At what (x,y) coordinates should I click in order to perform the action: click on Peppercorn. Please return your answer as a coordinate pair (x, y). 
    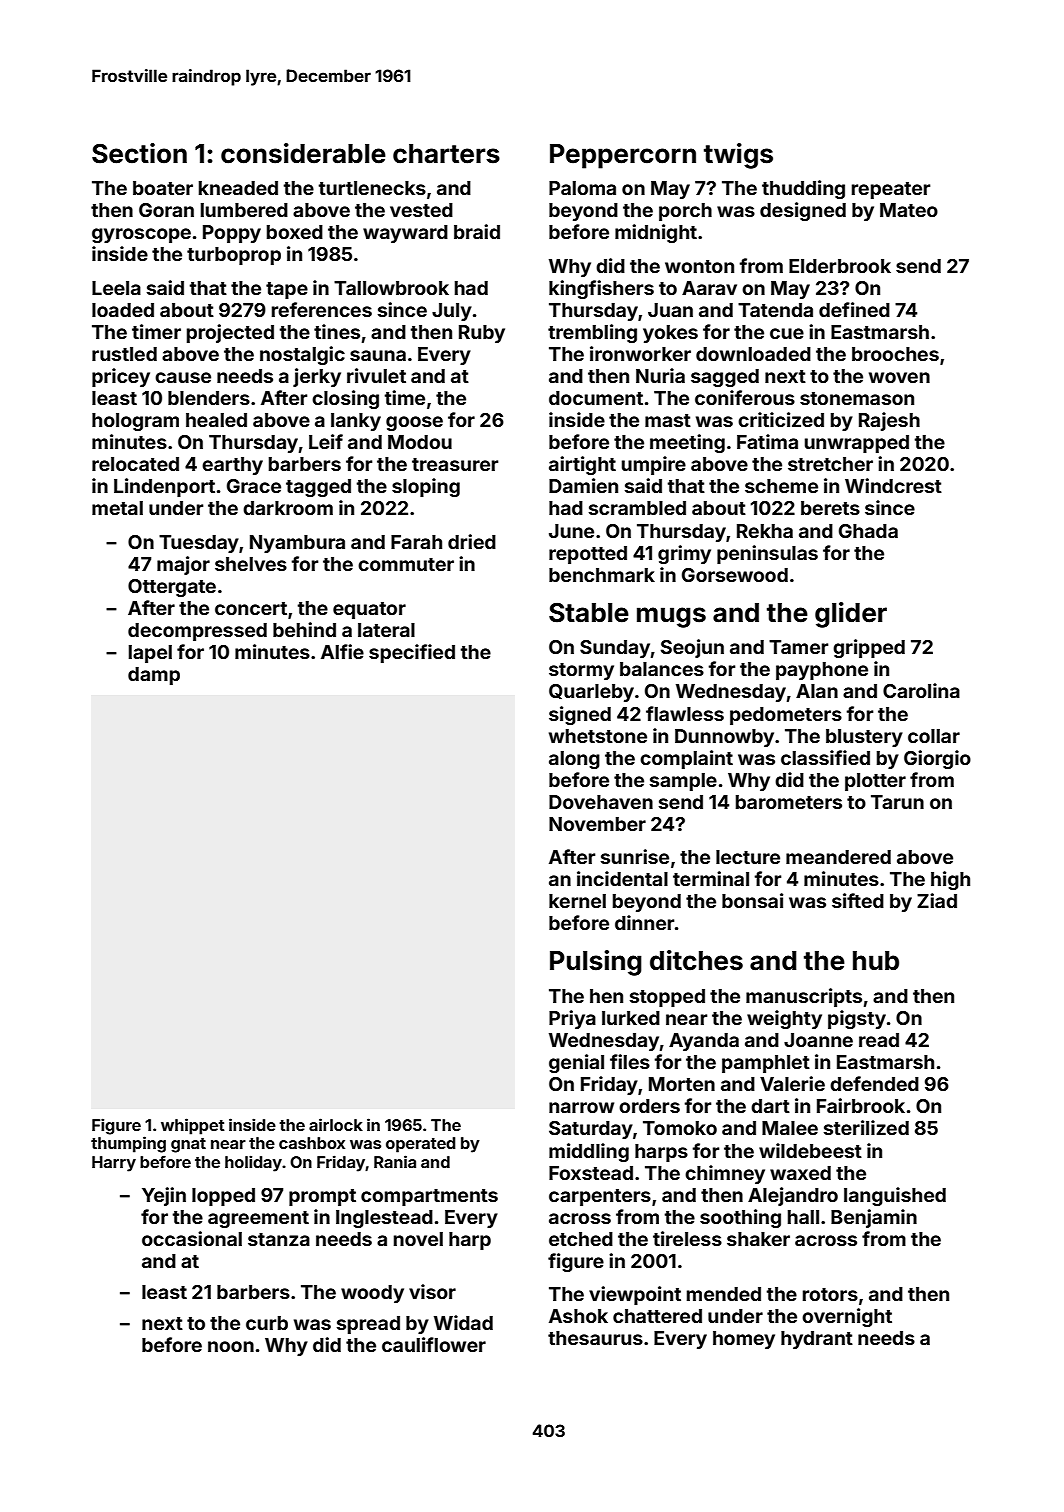
    Looking at the image, I should click on (623, 156).
